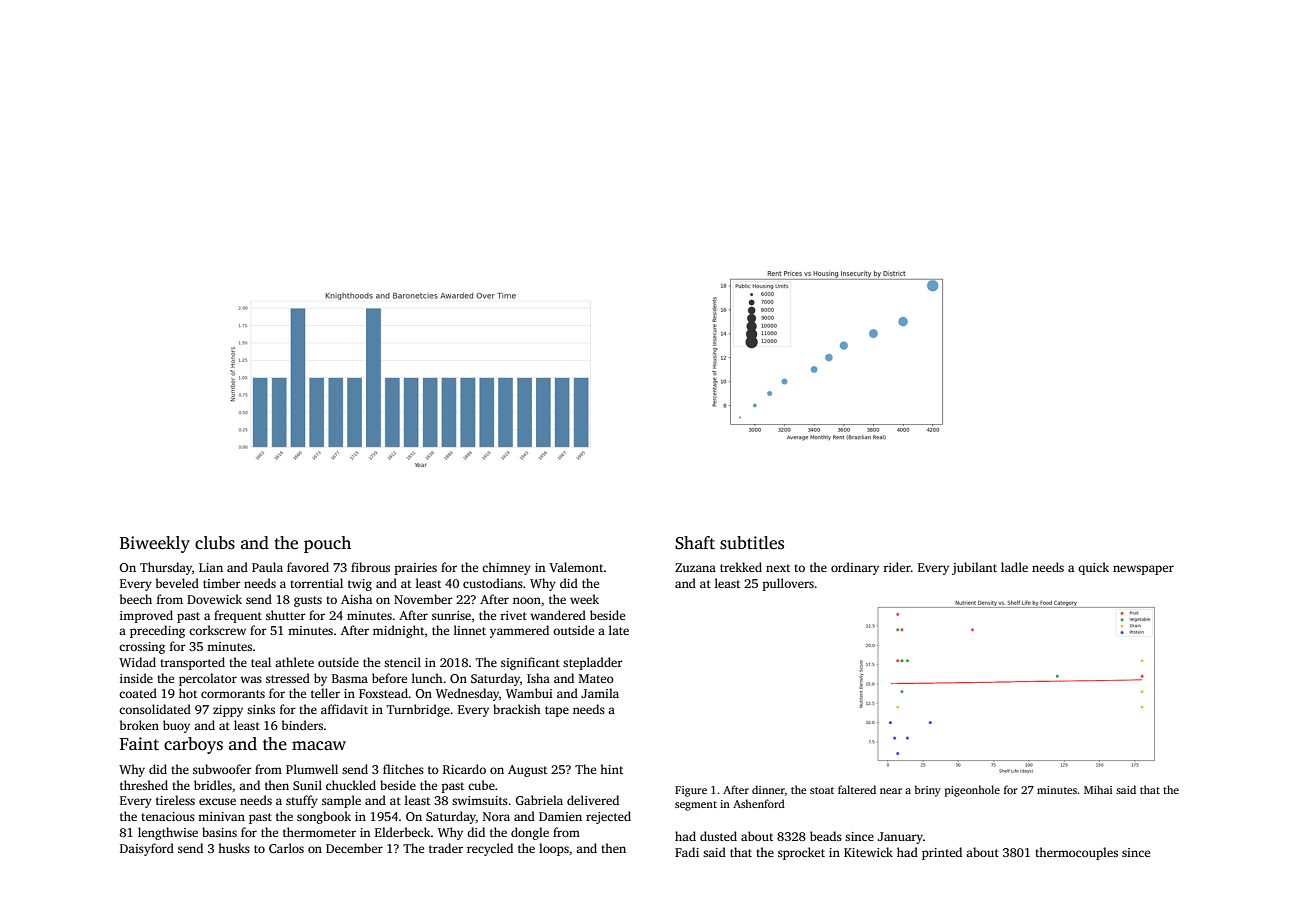  I want to click on Mihai, so click(1098, 789).
